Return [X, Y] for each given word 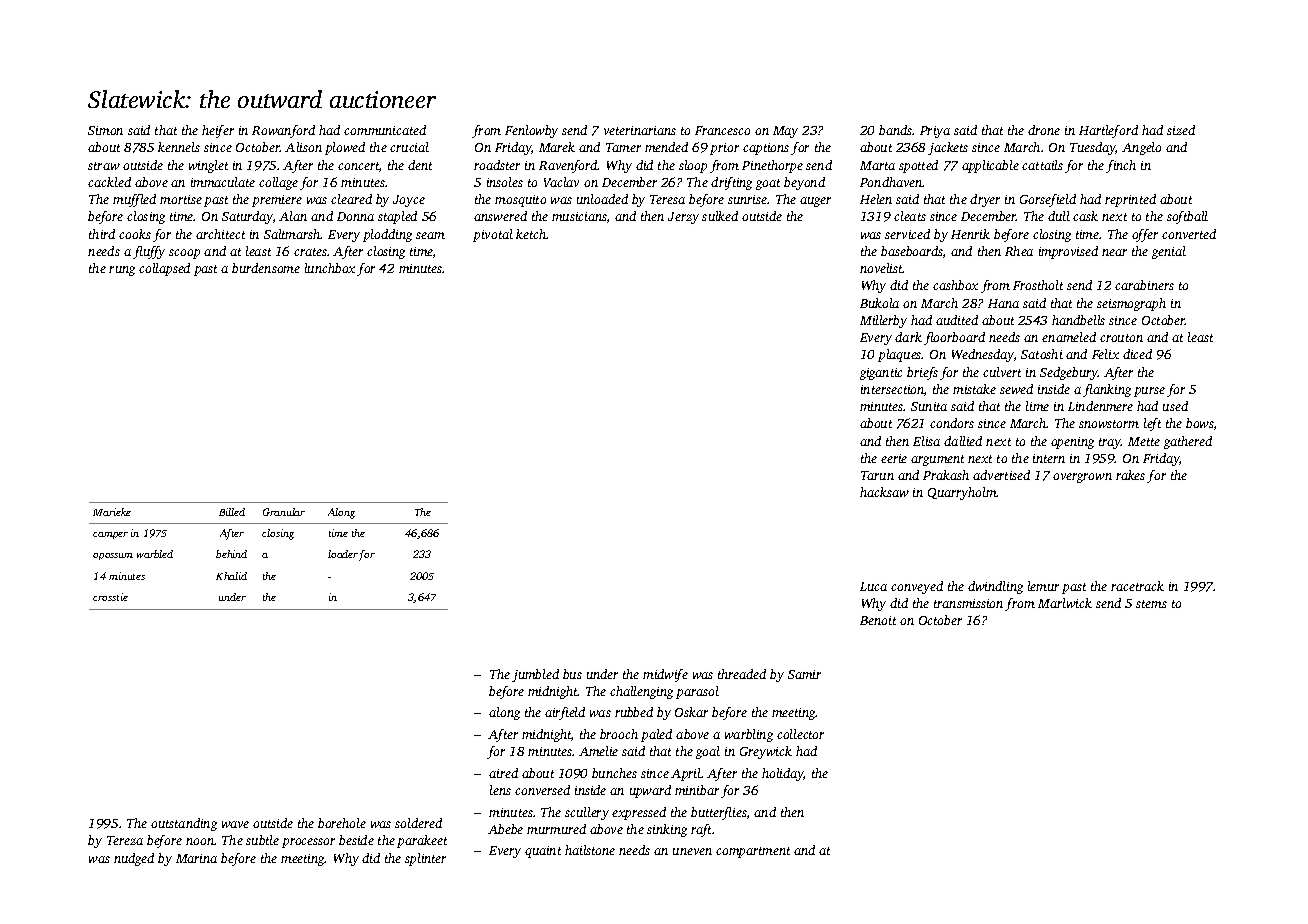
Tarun [877, 475]
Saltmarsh [292, 234]
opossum [113, 556]
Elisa [926, 441]
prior [724, 149]
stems [1151, 604]
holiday [783, 774]
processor [308, 843]
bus [572, 674]
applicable [990, 166]
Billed [232, 512]
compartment [753, 852]
